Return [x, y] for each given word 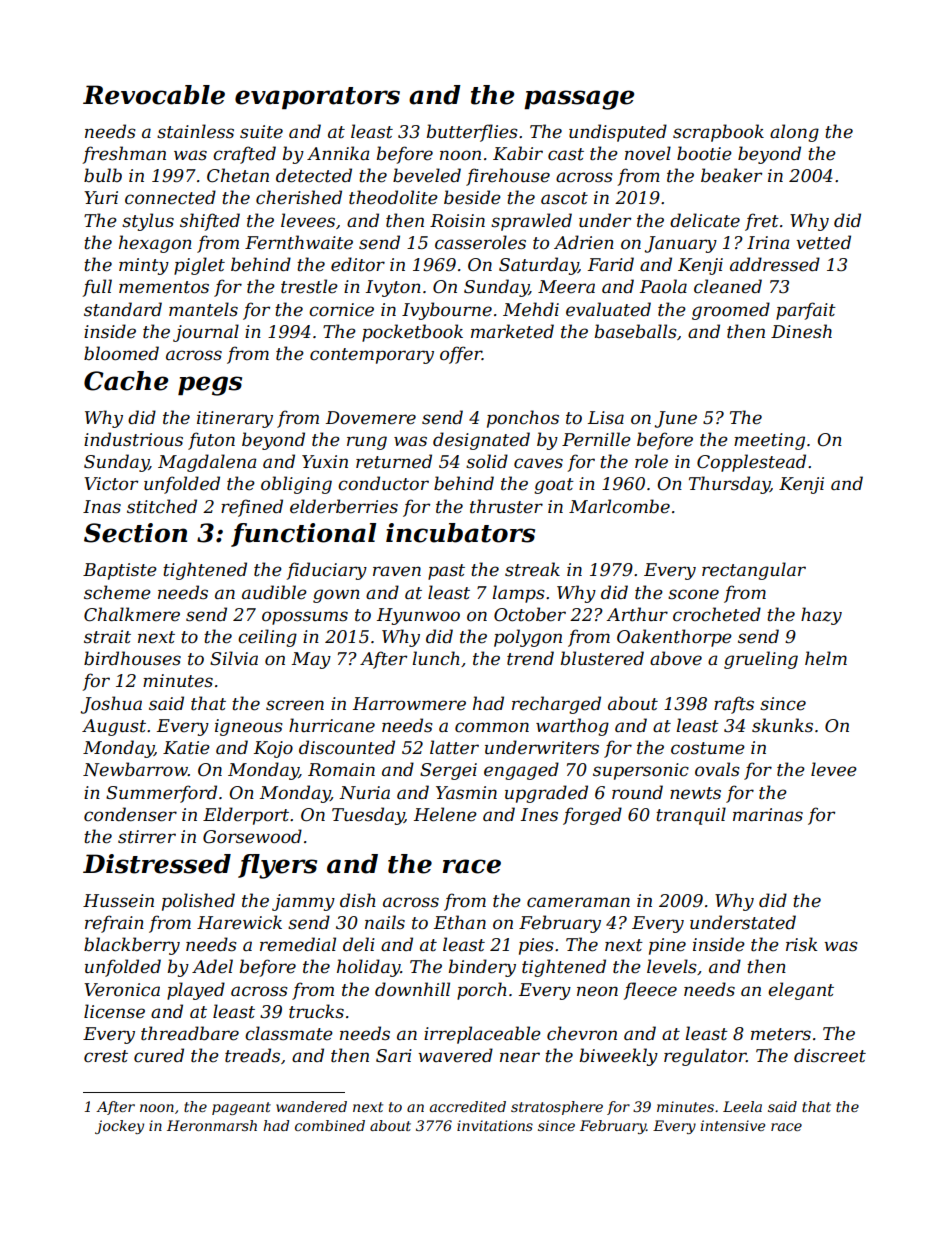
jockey [119, 1127]
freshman [124, 155]
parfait [806, 311]
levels [672, 966]
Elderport [246, 816]
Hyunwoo [418, 616]
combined [330, 1125]
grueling [761, 660]
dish [358, 900]
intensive [732, 1125]
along [794, 133]
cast [566, 154]
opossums [305, 618]
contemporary [372, 356]
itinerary [235, 419]
